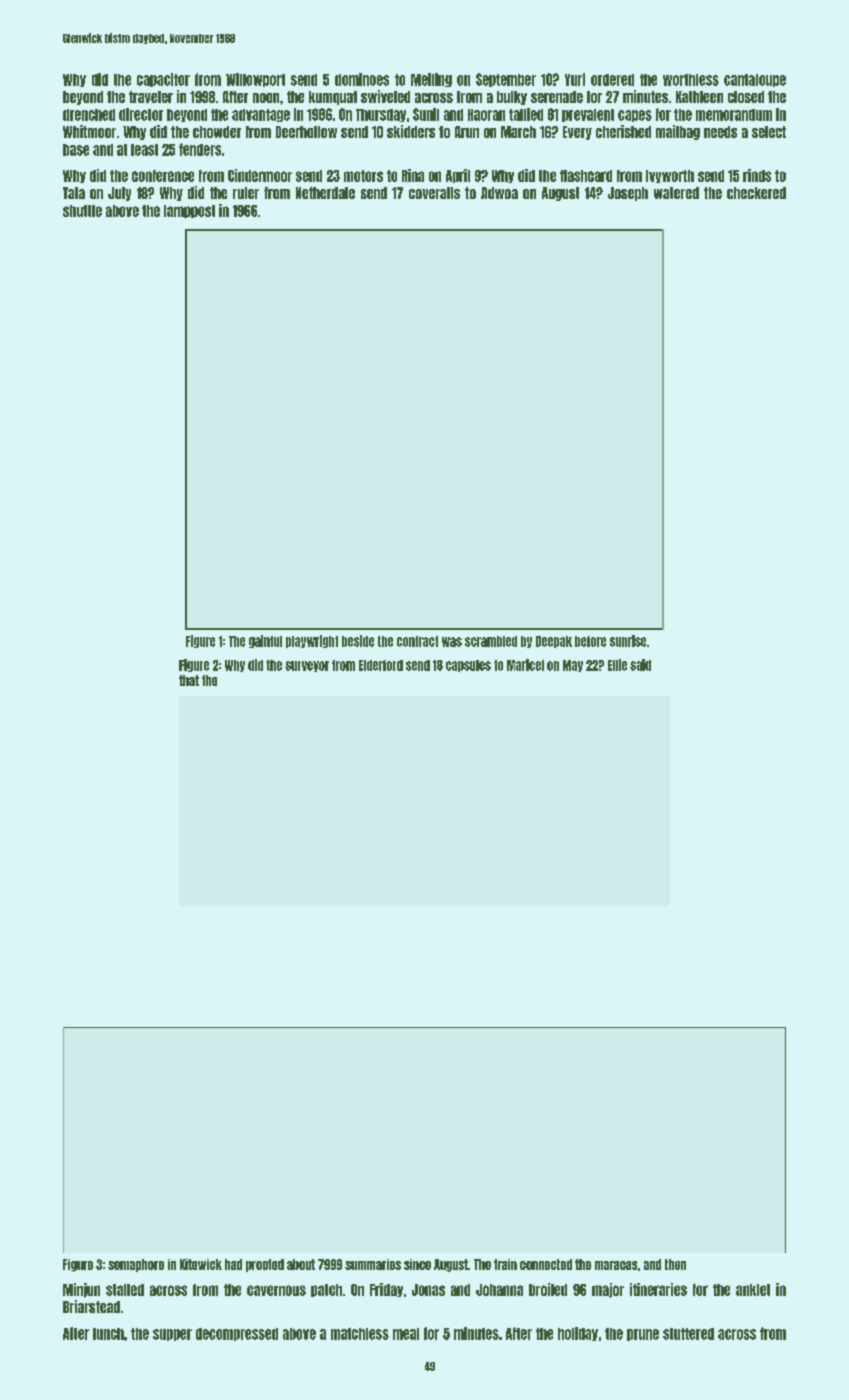 Image resolution: width=849 pixels, height=1400 pixels. Describe the element at coordinates (616, 1265) in the document. I see `maracas` at that location.
